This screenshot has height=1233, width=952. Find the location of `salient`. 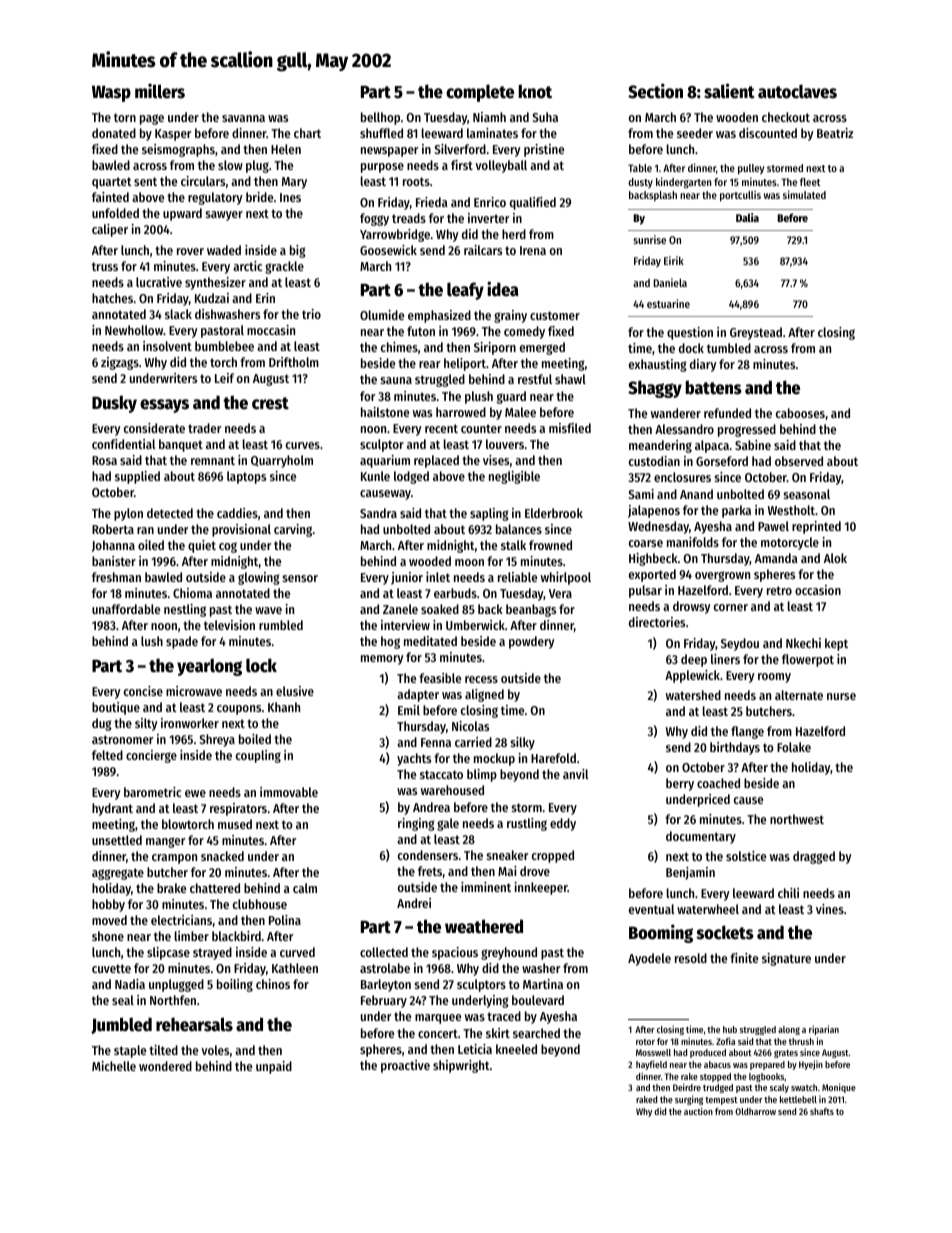

salient is located at coordinates (729, 91).
